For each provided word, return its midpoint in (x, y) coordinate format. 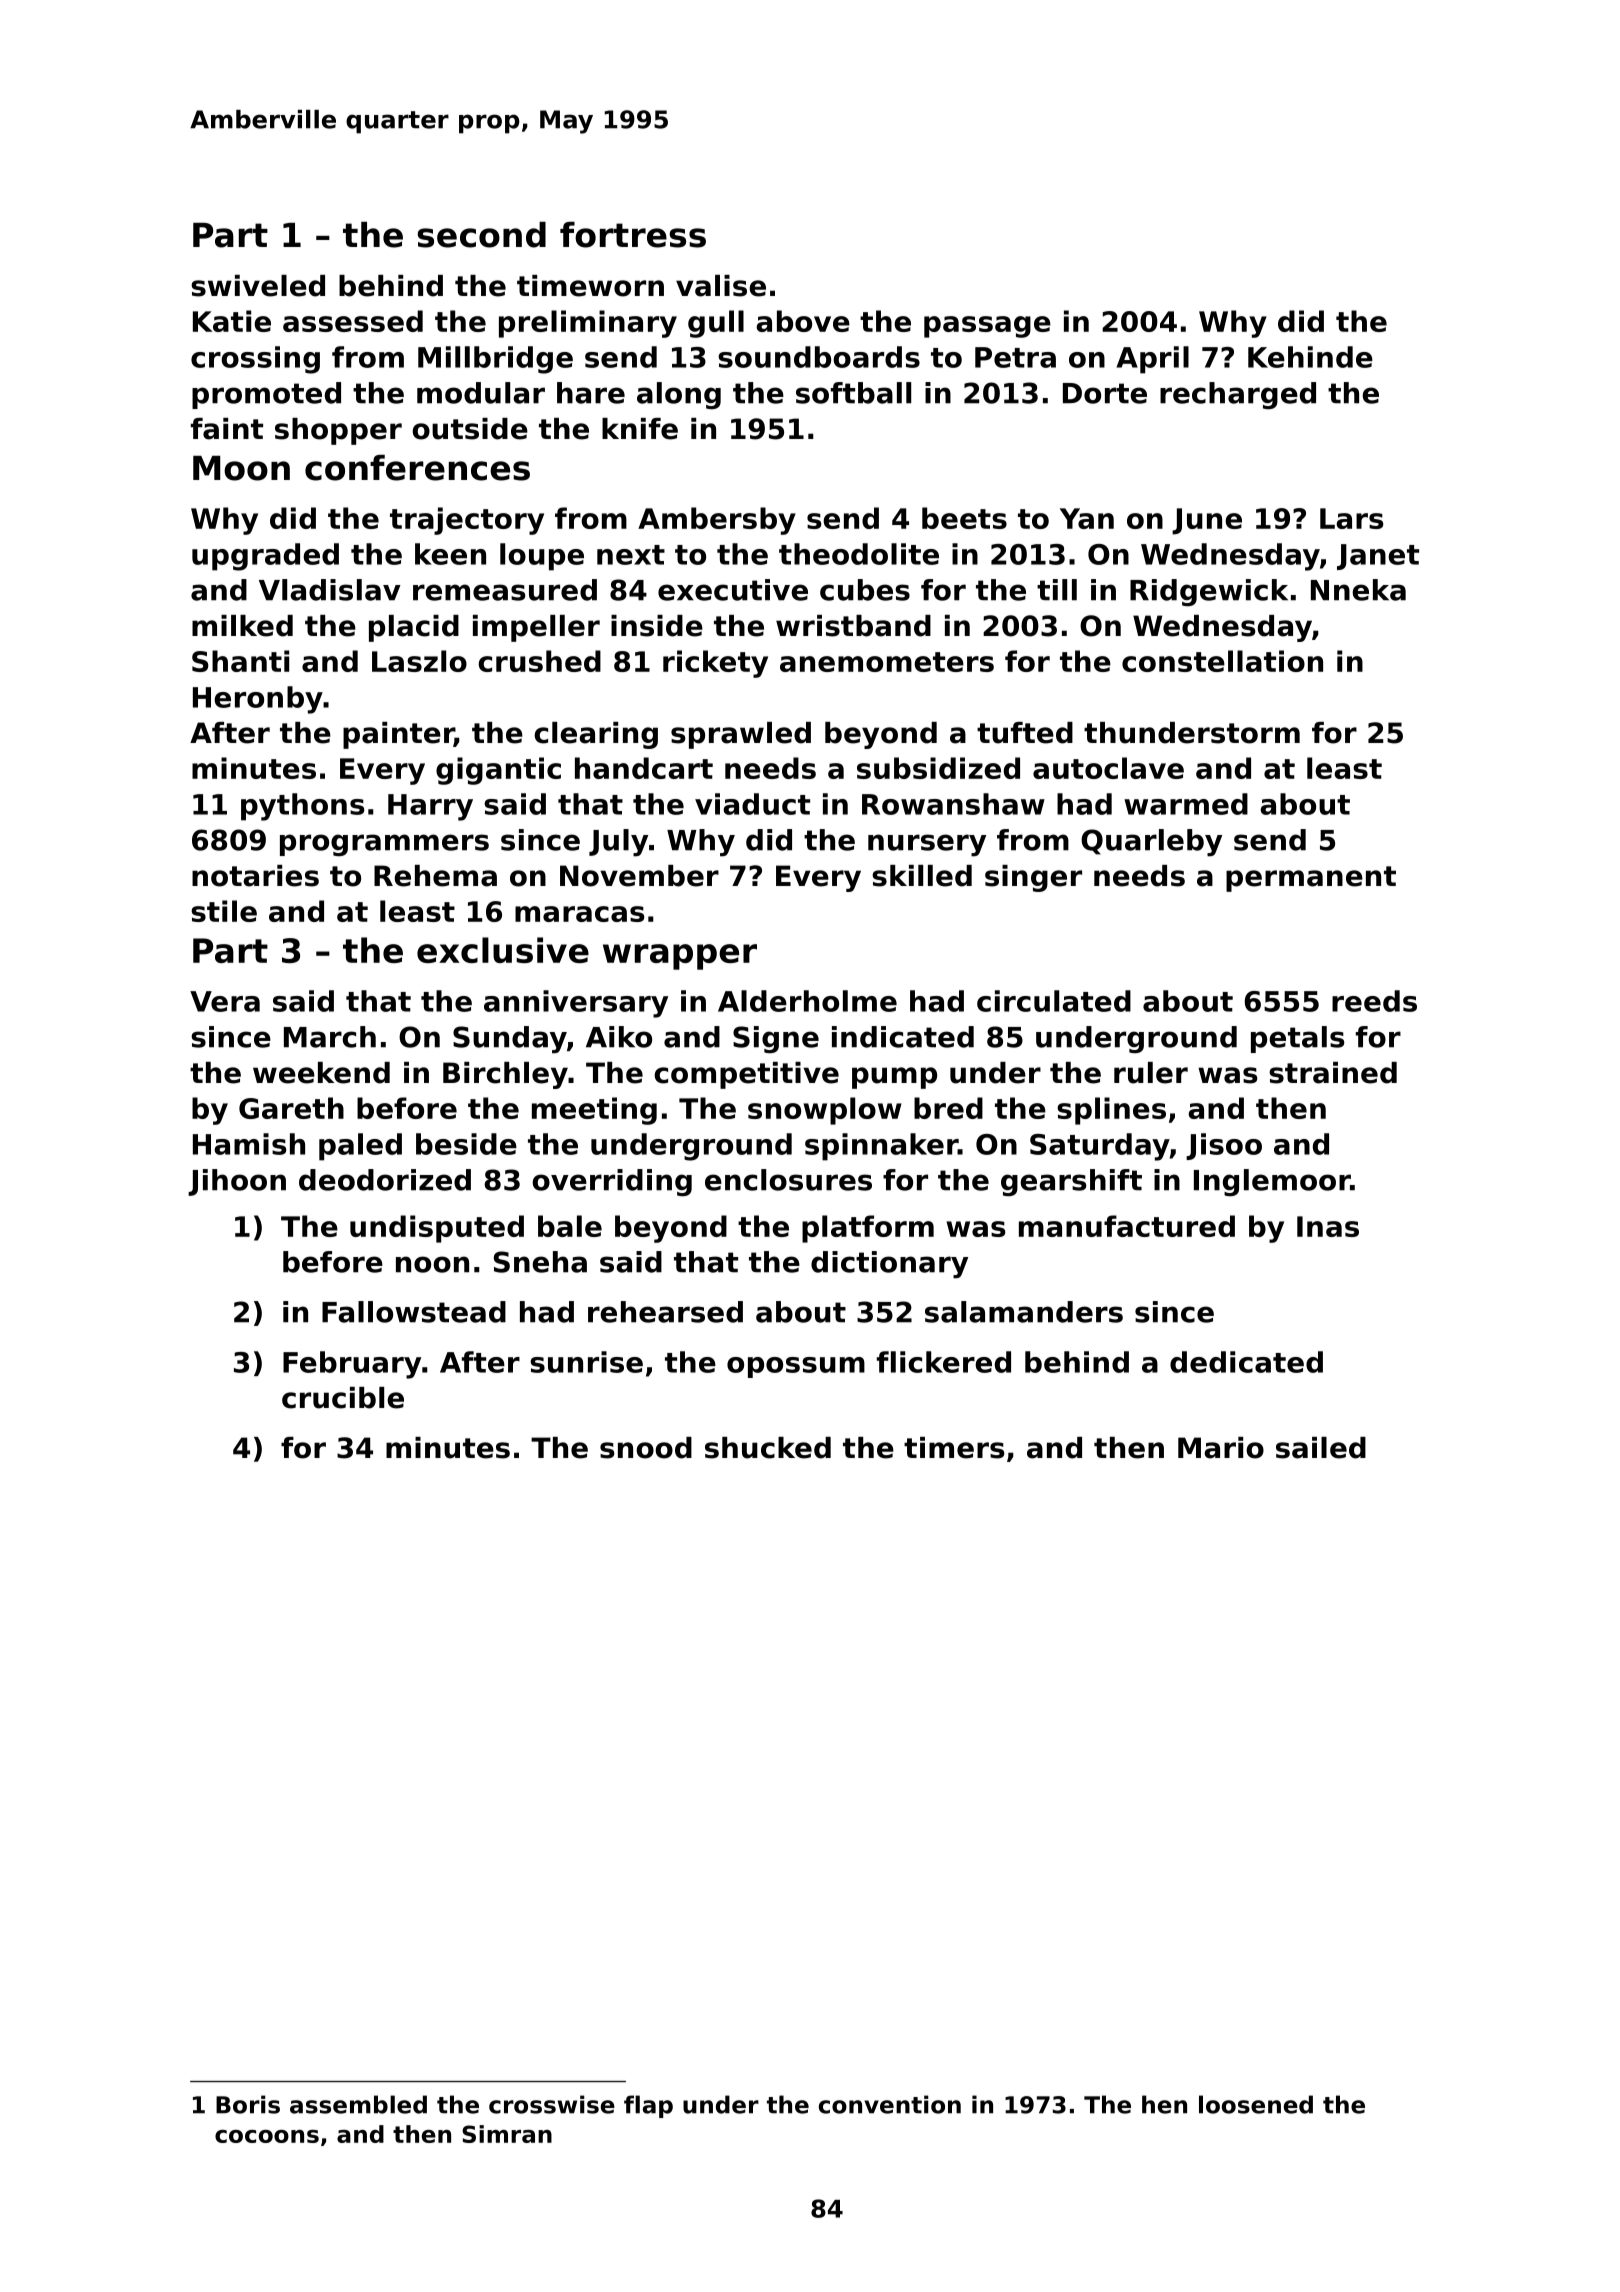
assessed (353, 321)
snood (646, 1448)
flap (648, 2106)
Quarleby (1151, 843)
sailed (1321, 1448)
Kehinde (1310, 357)
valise (721, 286)
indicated (903, 1037)
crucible (343, 1398)
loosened (1256, 2104)
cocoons (267, 2136)
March (330, 1037)
